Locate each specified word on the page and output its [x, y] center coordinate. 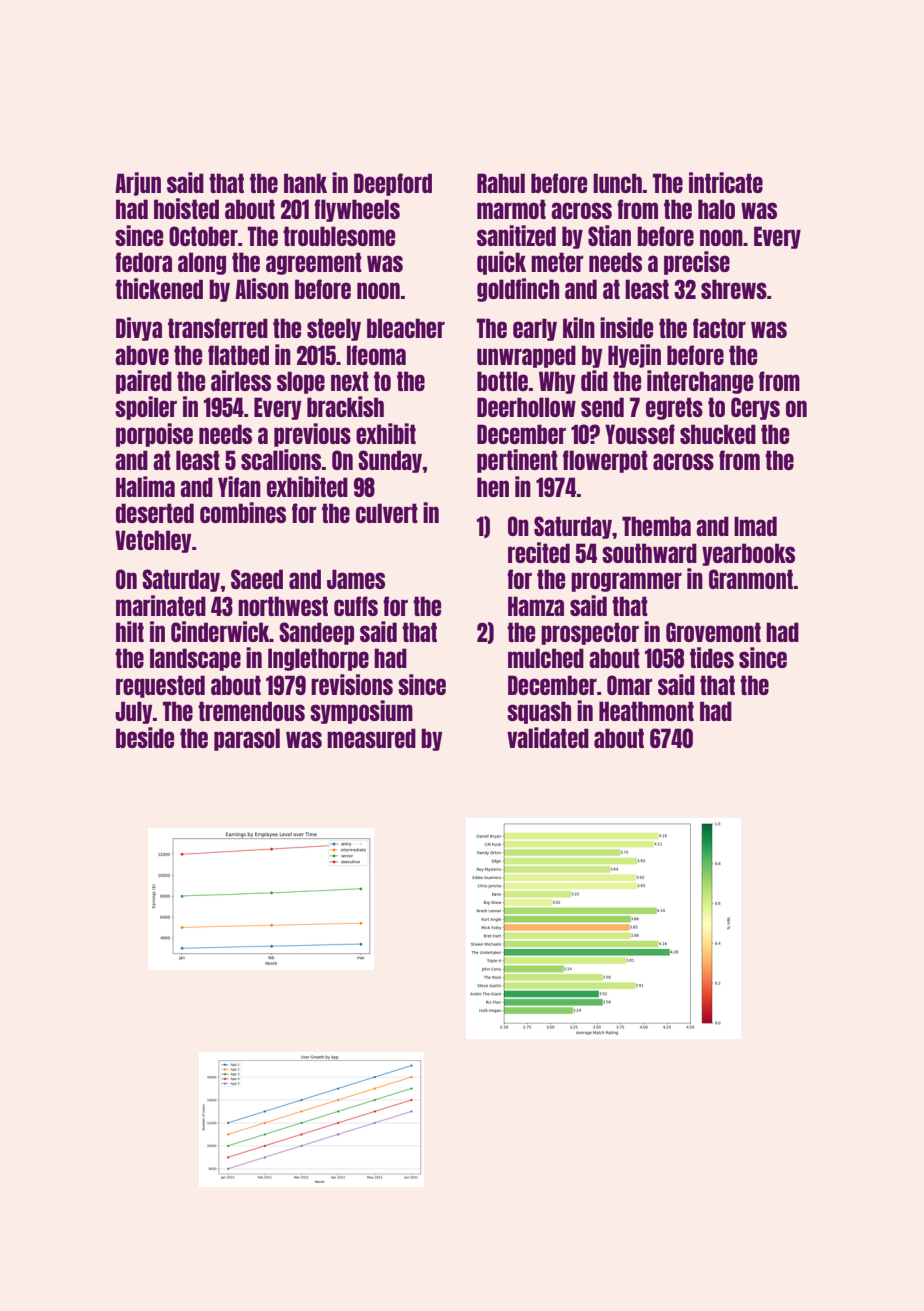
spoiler [146, 408]
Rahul [501, 183]
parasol [247, 739]
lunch [617, 183]
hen [493, 487]
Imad [755, 526]
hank [305, 183]
